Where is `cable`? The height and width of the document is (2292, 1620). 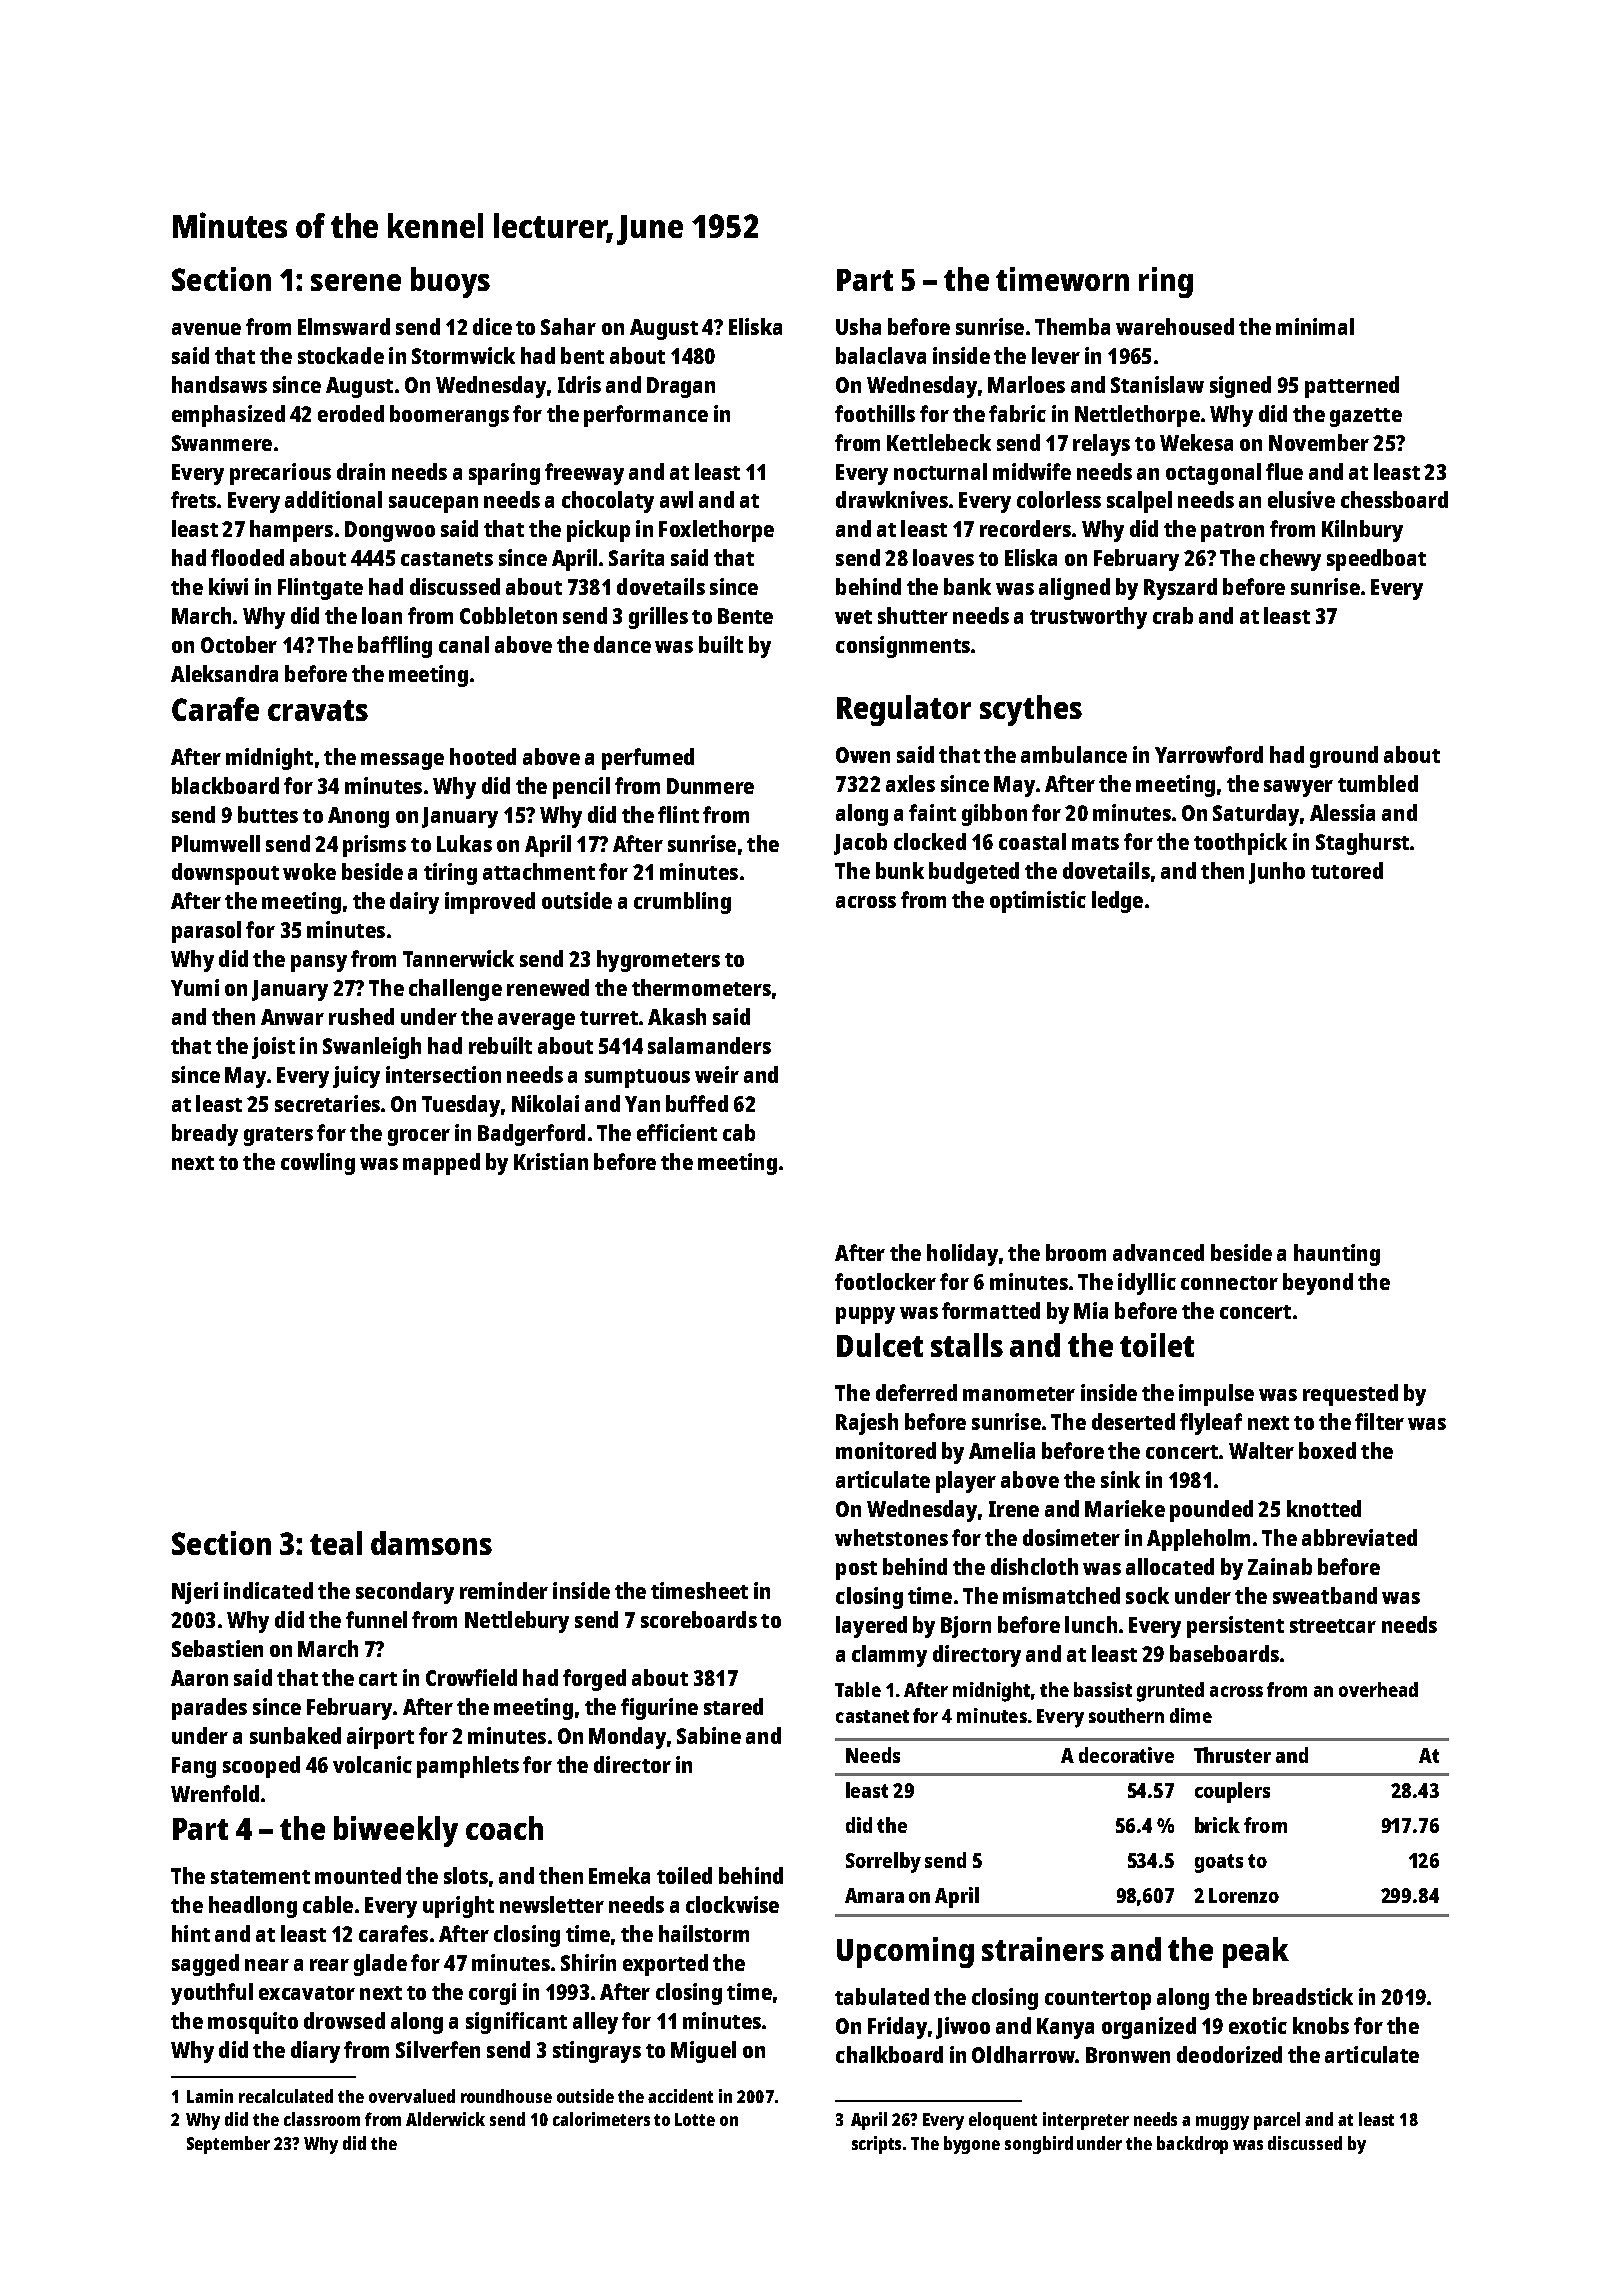 cable is located at coordinates (328, 1904).
